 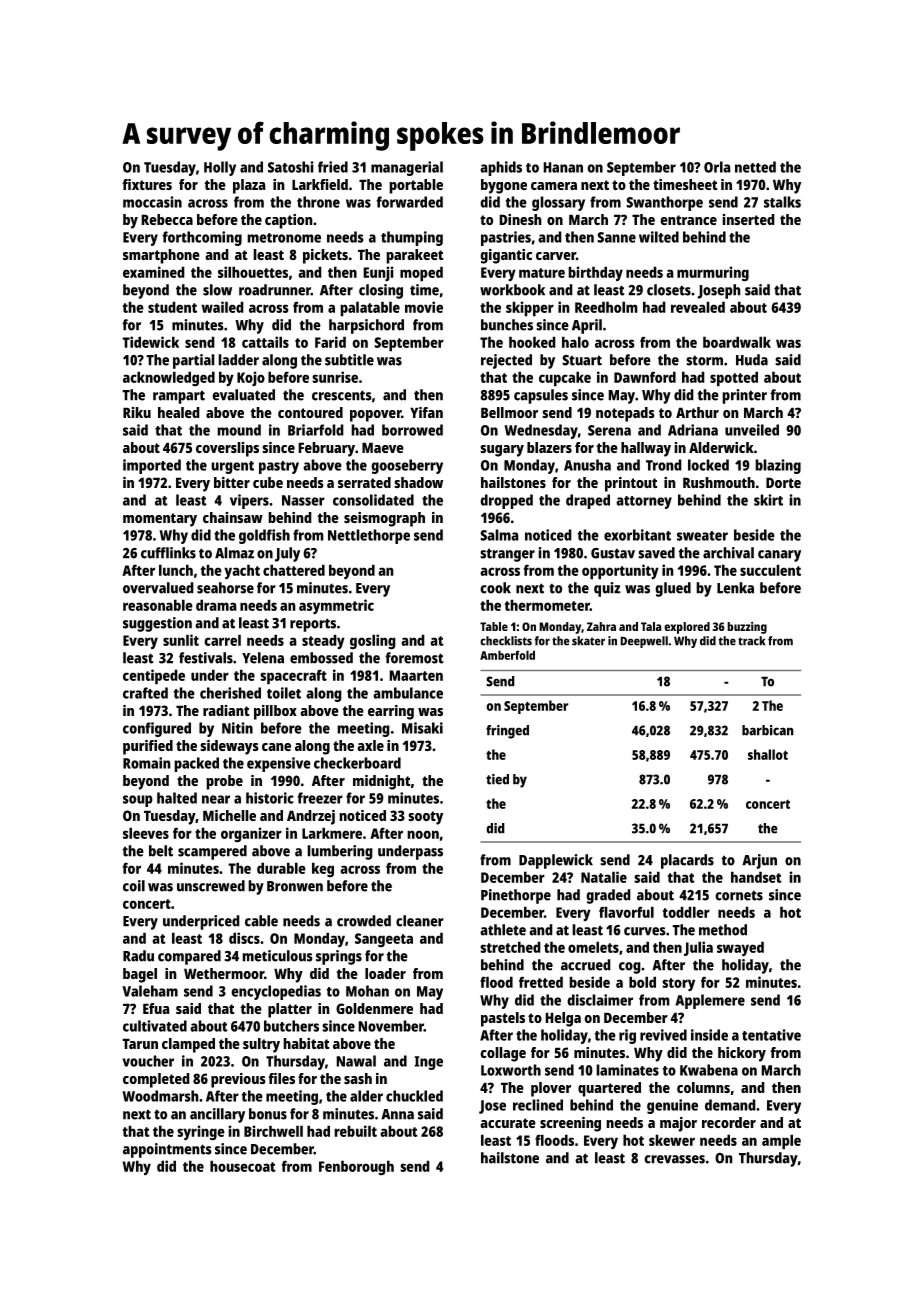 What do you see at coordinates (674, 1159) in the screenshot?
I see `crevasses` at bounding box center [674, 1159].
